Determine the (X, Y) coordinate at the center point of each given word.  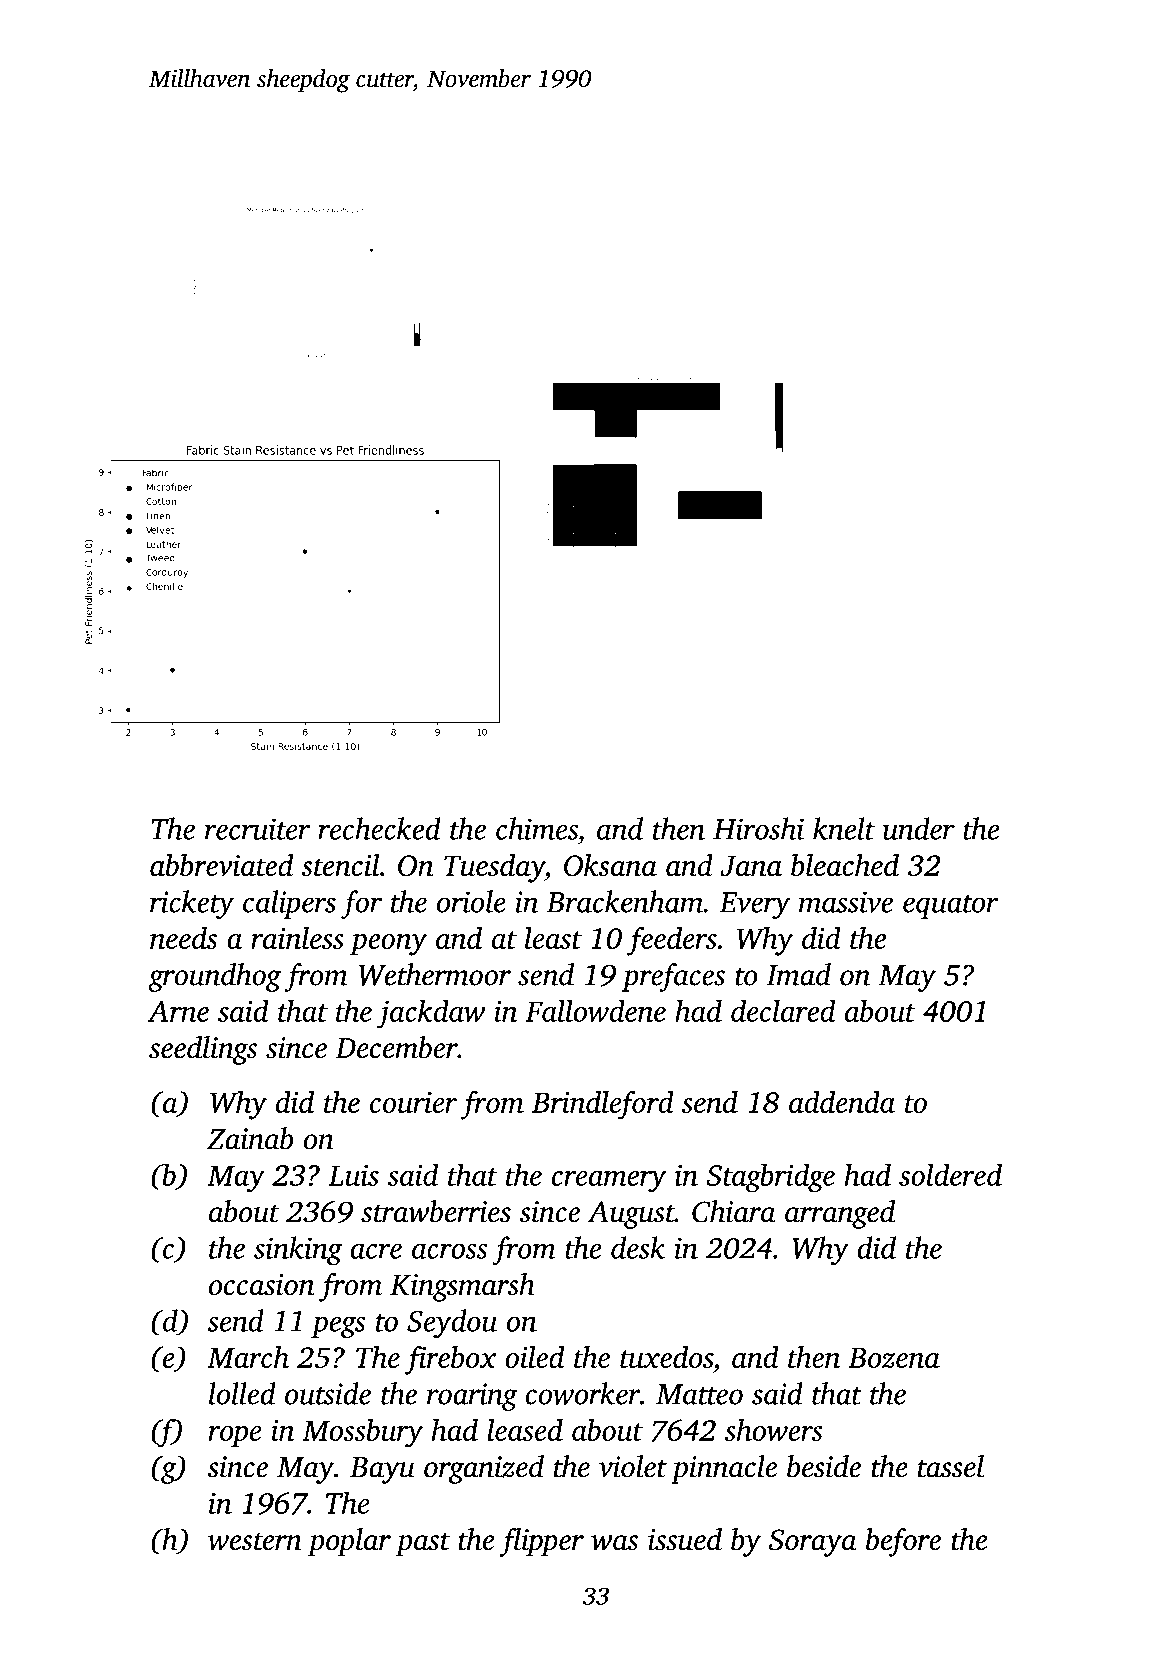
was (614, 1543)
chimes (537, 828)
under (919, 828)
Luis (354, 1175)
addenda (842, 1101)
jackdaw (431, 1014)
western (255, 1541)
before (903, 1542)
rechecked (379, 828)
